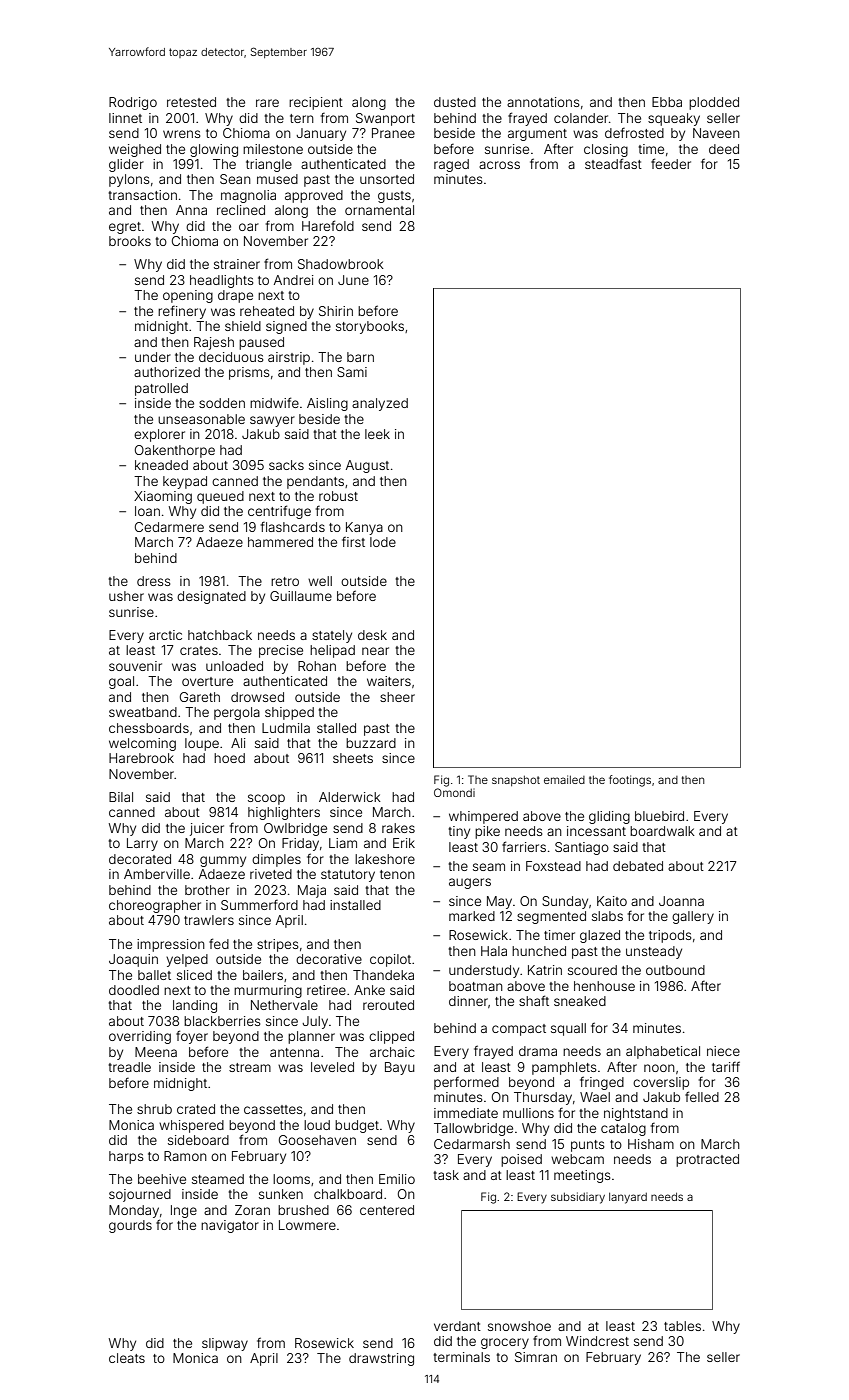 The width and height of the image is (849, 1400). What do you see at coordinates (499, 165) in the image?
I see `across` at bounding box center [499, 165].
